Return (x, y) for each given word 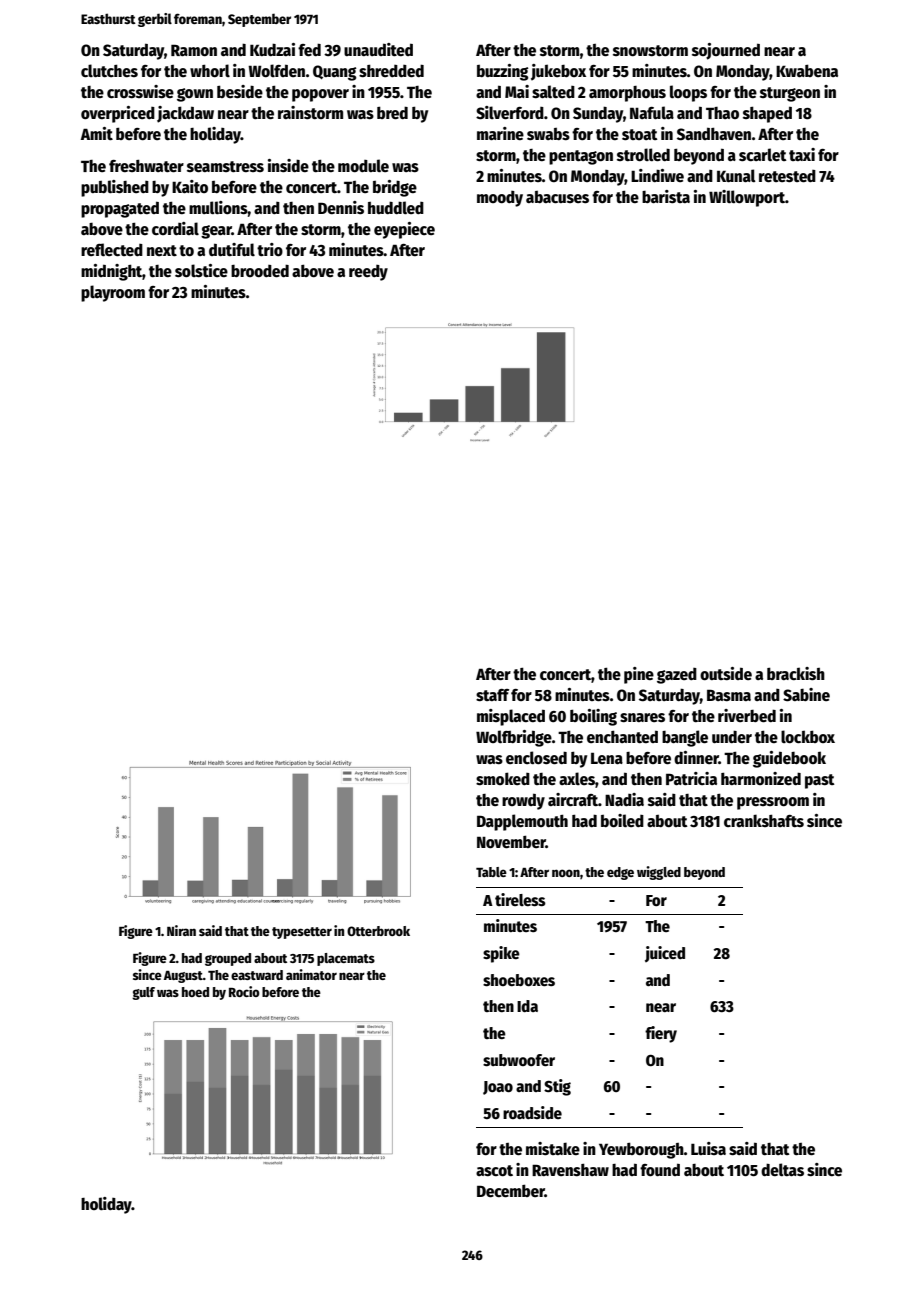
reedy (368, 273)
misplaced (511, 717)
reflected (112, 250)
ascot (494, 1170)
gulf (143, 993)
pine (639, 675)
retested (787, 176)
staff (492, 695)
